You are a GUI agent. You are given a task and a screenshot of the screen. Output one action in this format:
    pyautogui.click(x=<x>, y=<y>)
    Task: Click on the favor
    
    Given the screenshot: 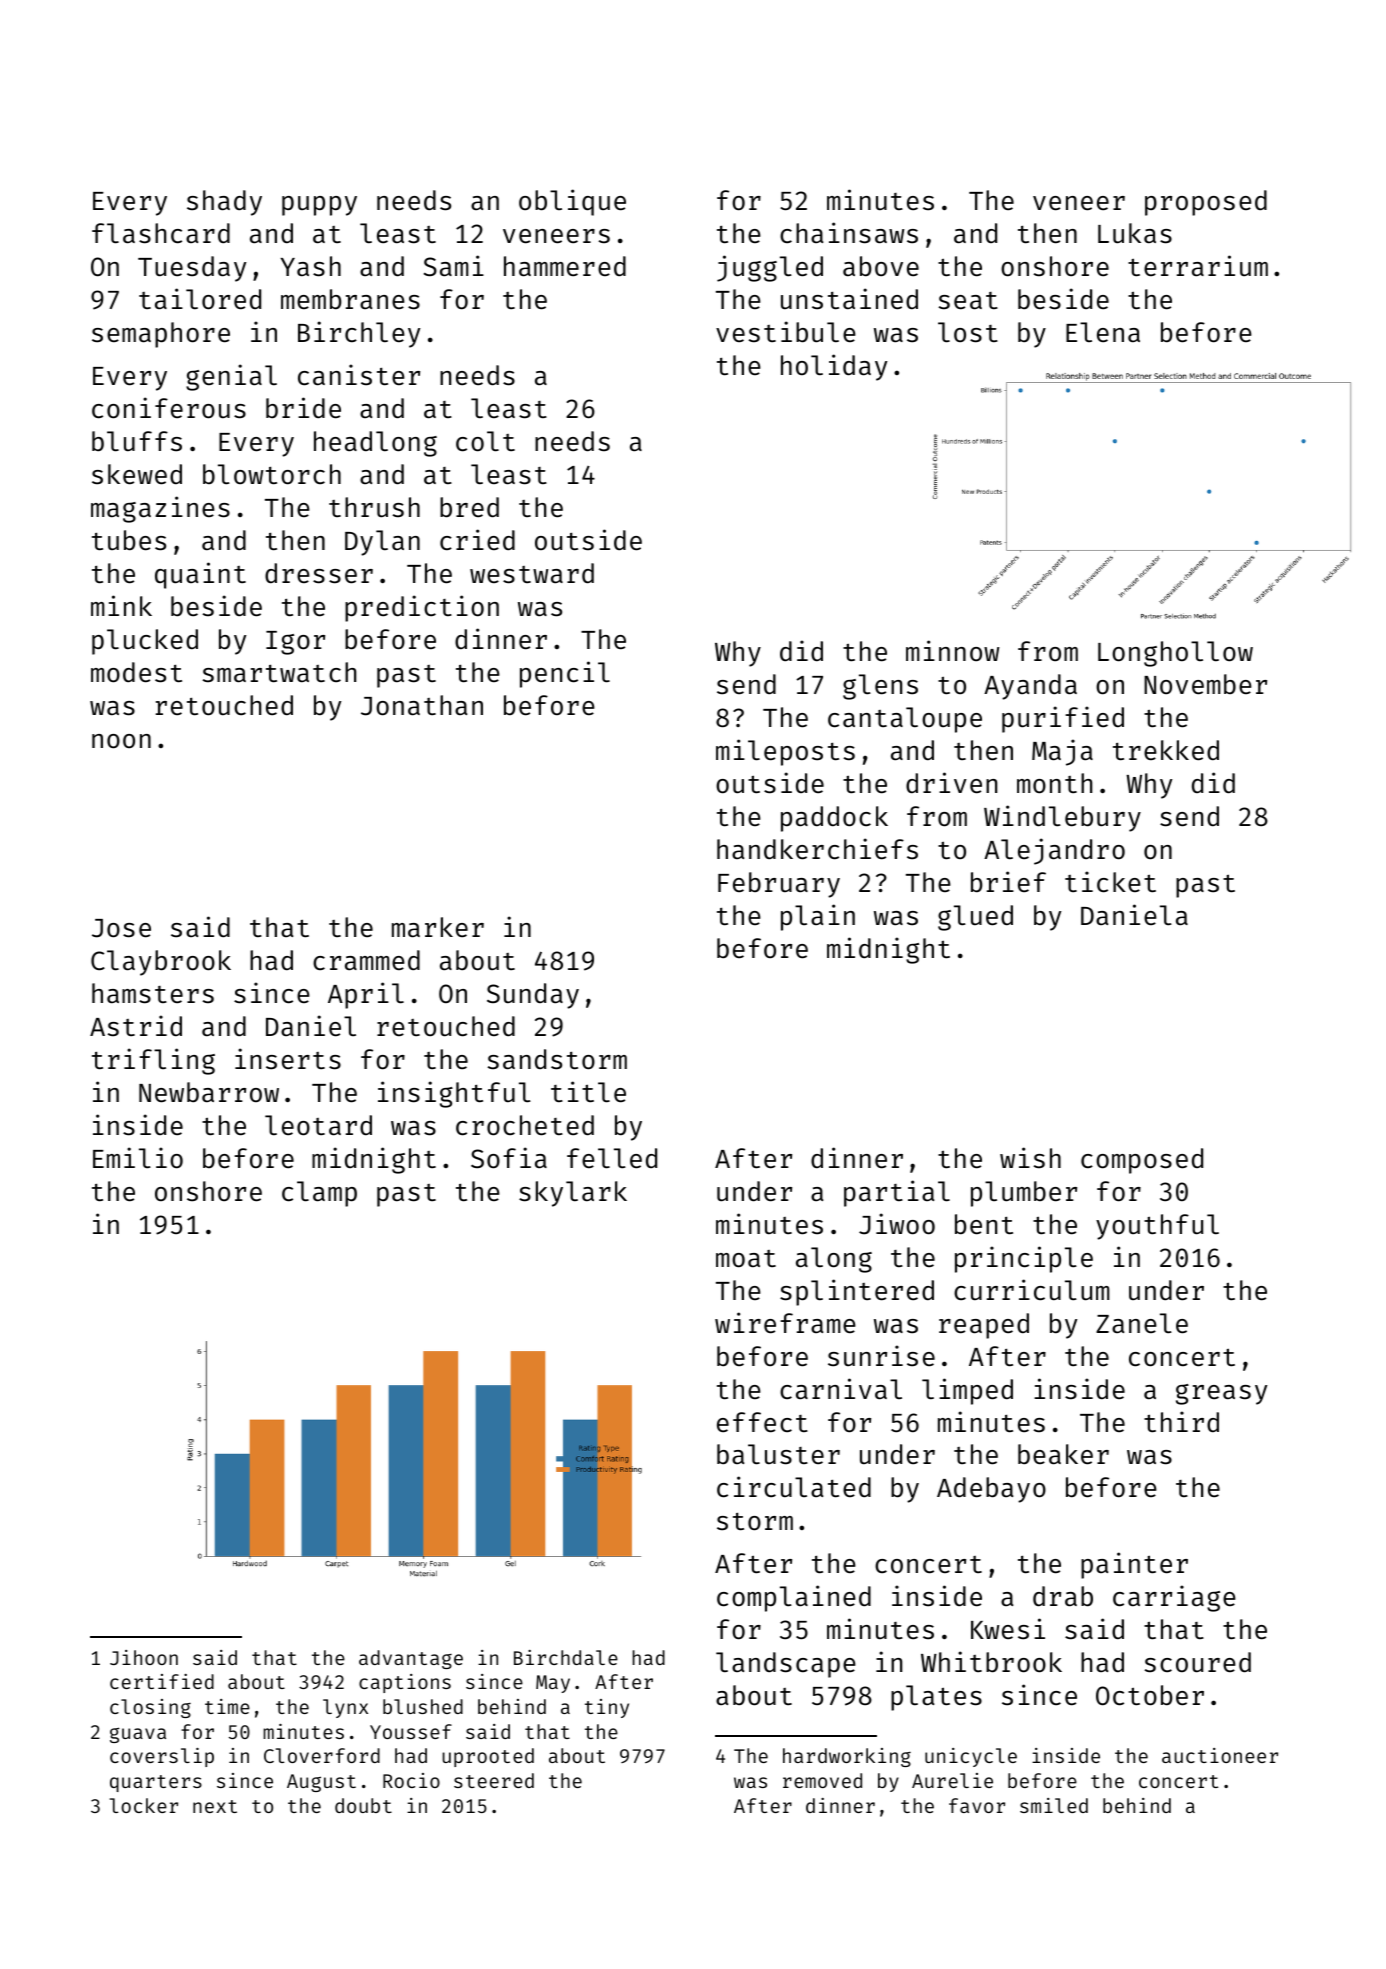 What is the action you would take?
    pyautogui.click(x=977, y=1805)
